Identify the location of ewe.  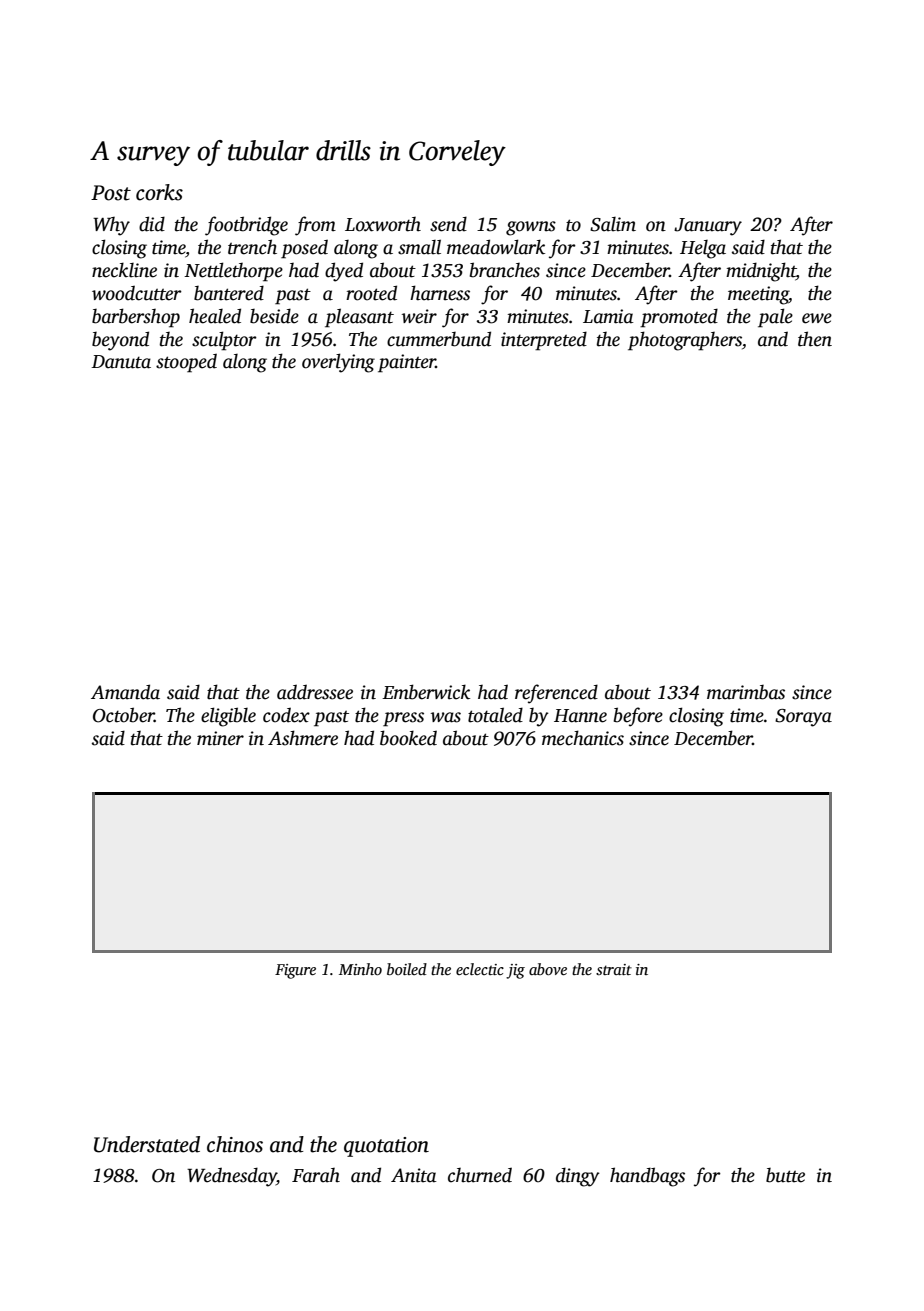
(817, 318).
